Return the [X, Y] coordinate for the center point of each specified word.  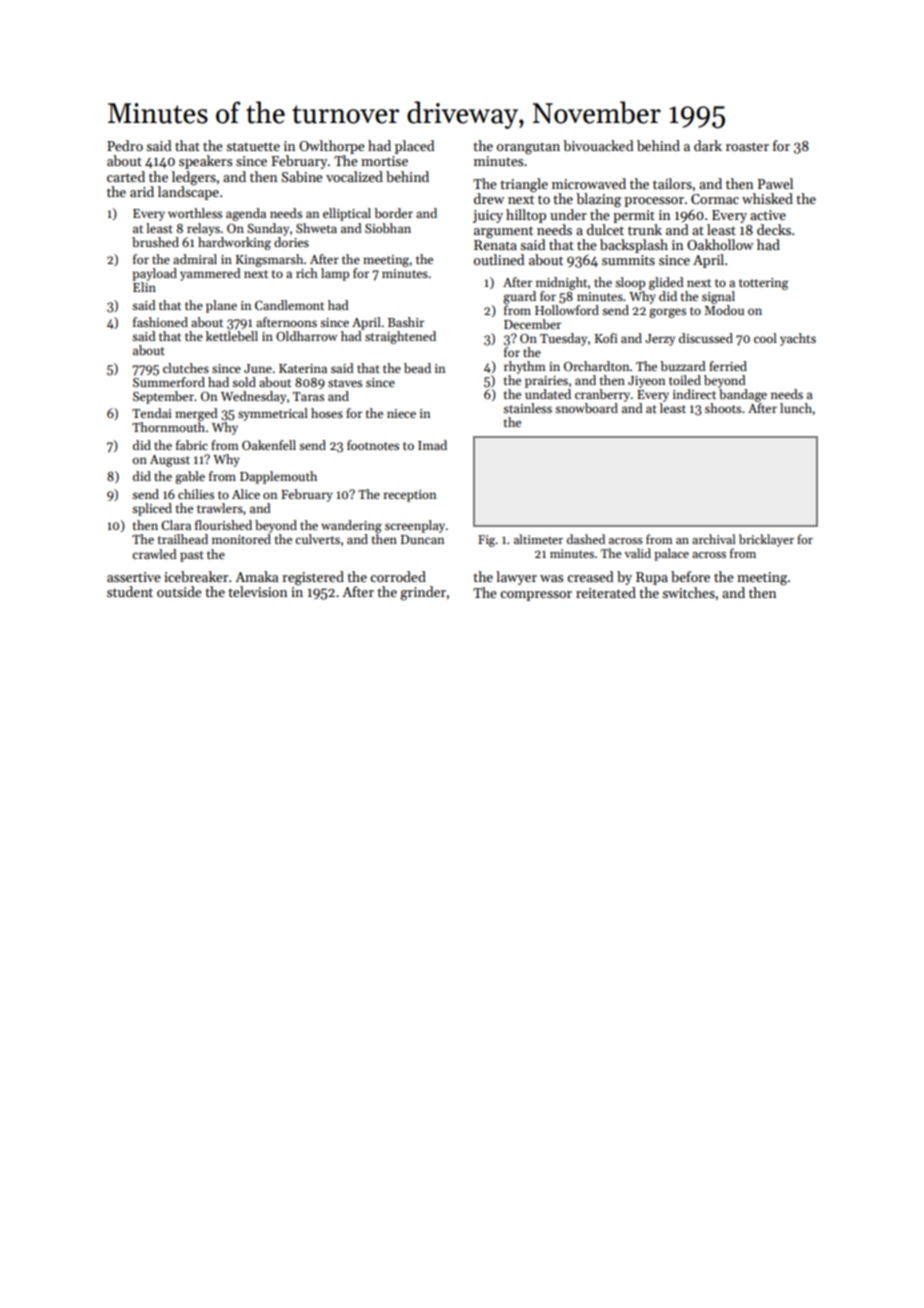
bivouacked [598, 145]
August [170, 461]
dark [708, 145]
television [257, 591]
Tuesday [563, 339]
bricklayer [766, 540]
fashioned [160, 322]
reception [409, 496]
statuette [253, 146]
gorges [667, 313]
